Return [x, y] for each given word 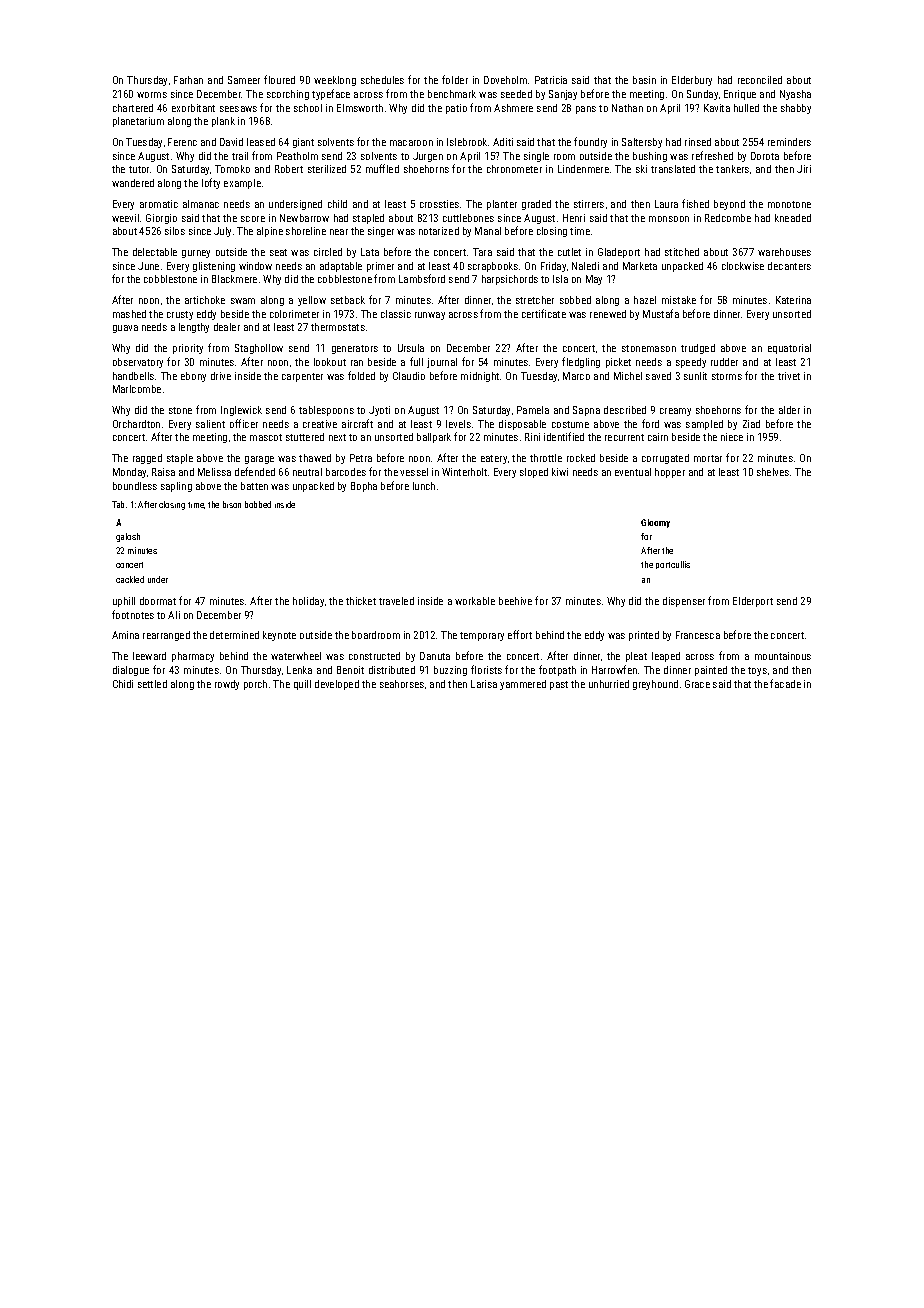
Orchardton [136, 424]
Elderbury [692, 81]
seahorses [402, 684]
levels [458, 424]
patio [456, 109]
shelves [773, 472]
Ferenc [182, 142]
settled [152, 684]
